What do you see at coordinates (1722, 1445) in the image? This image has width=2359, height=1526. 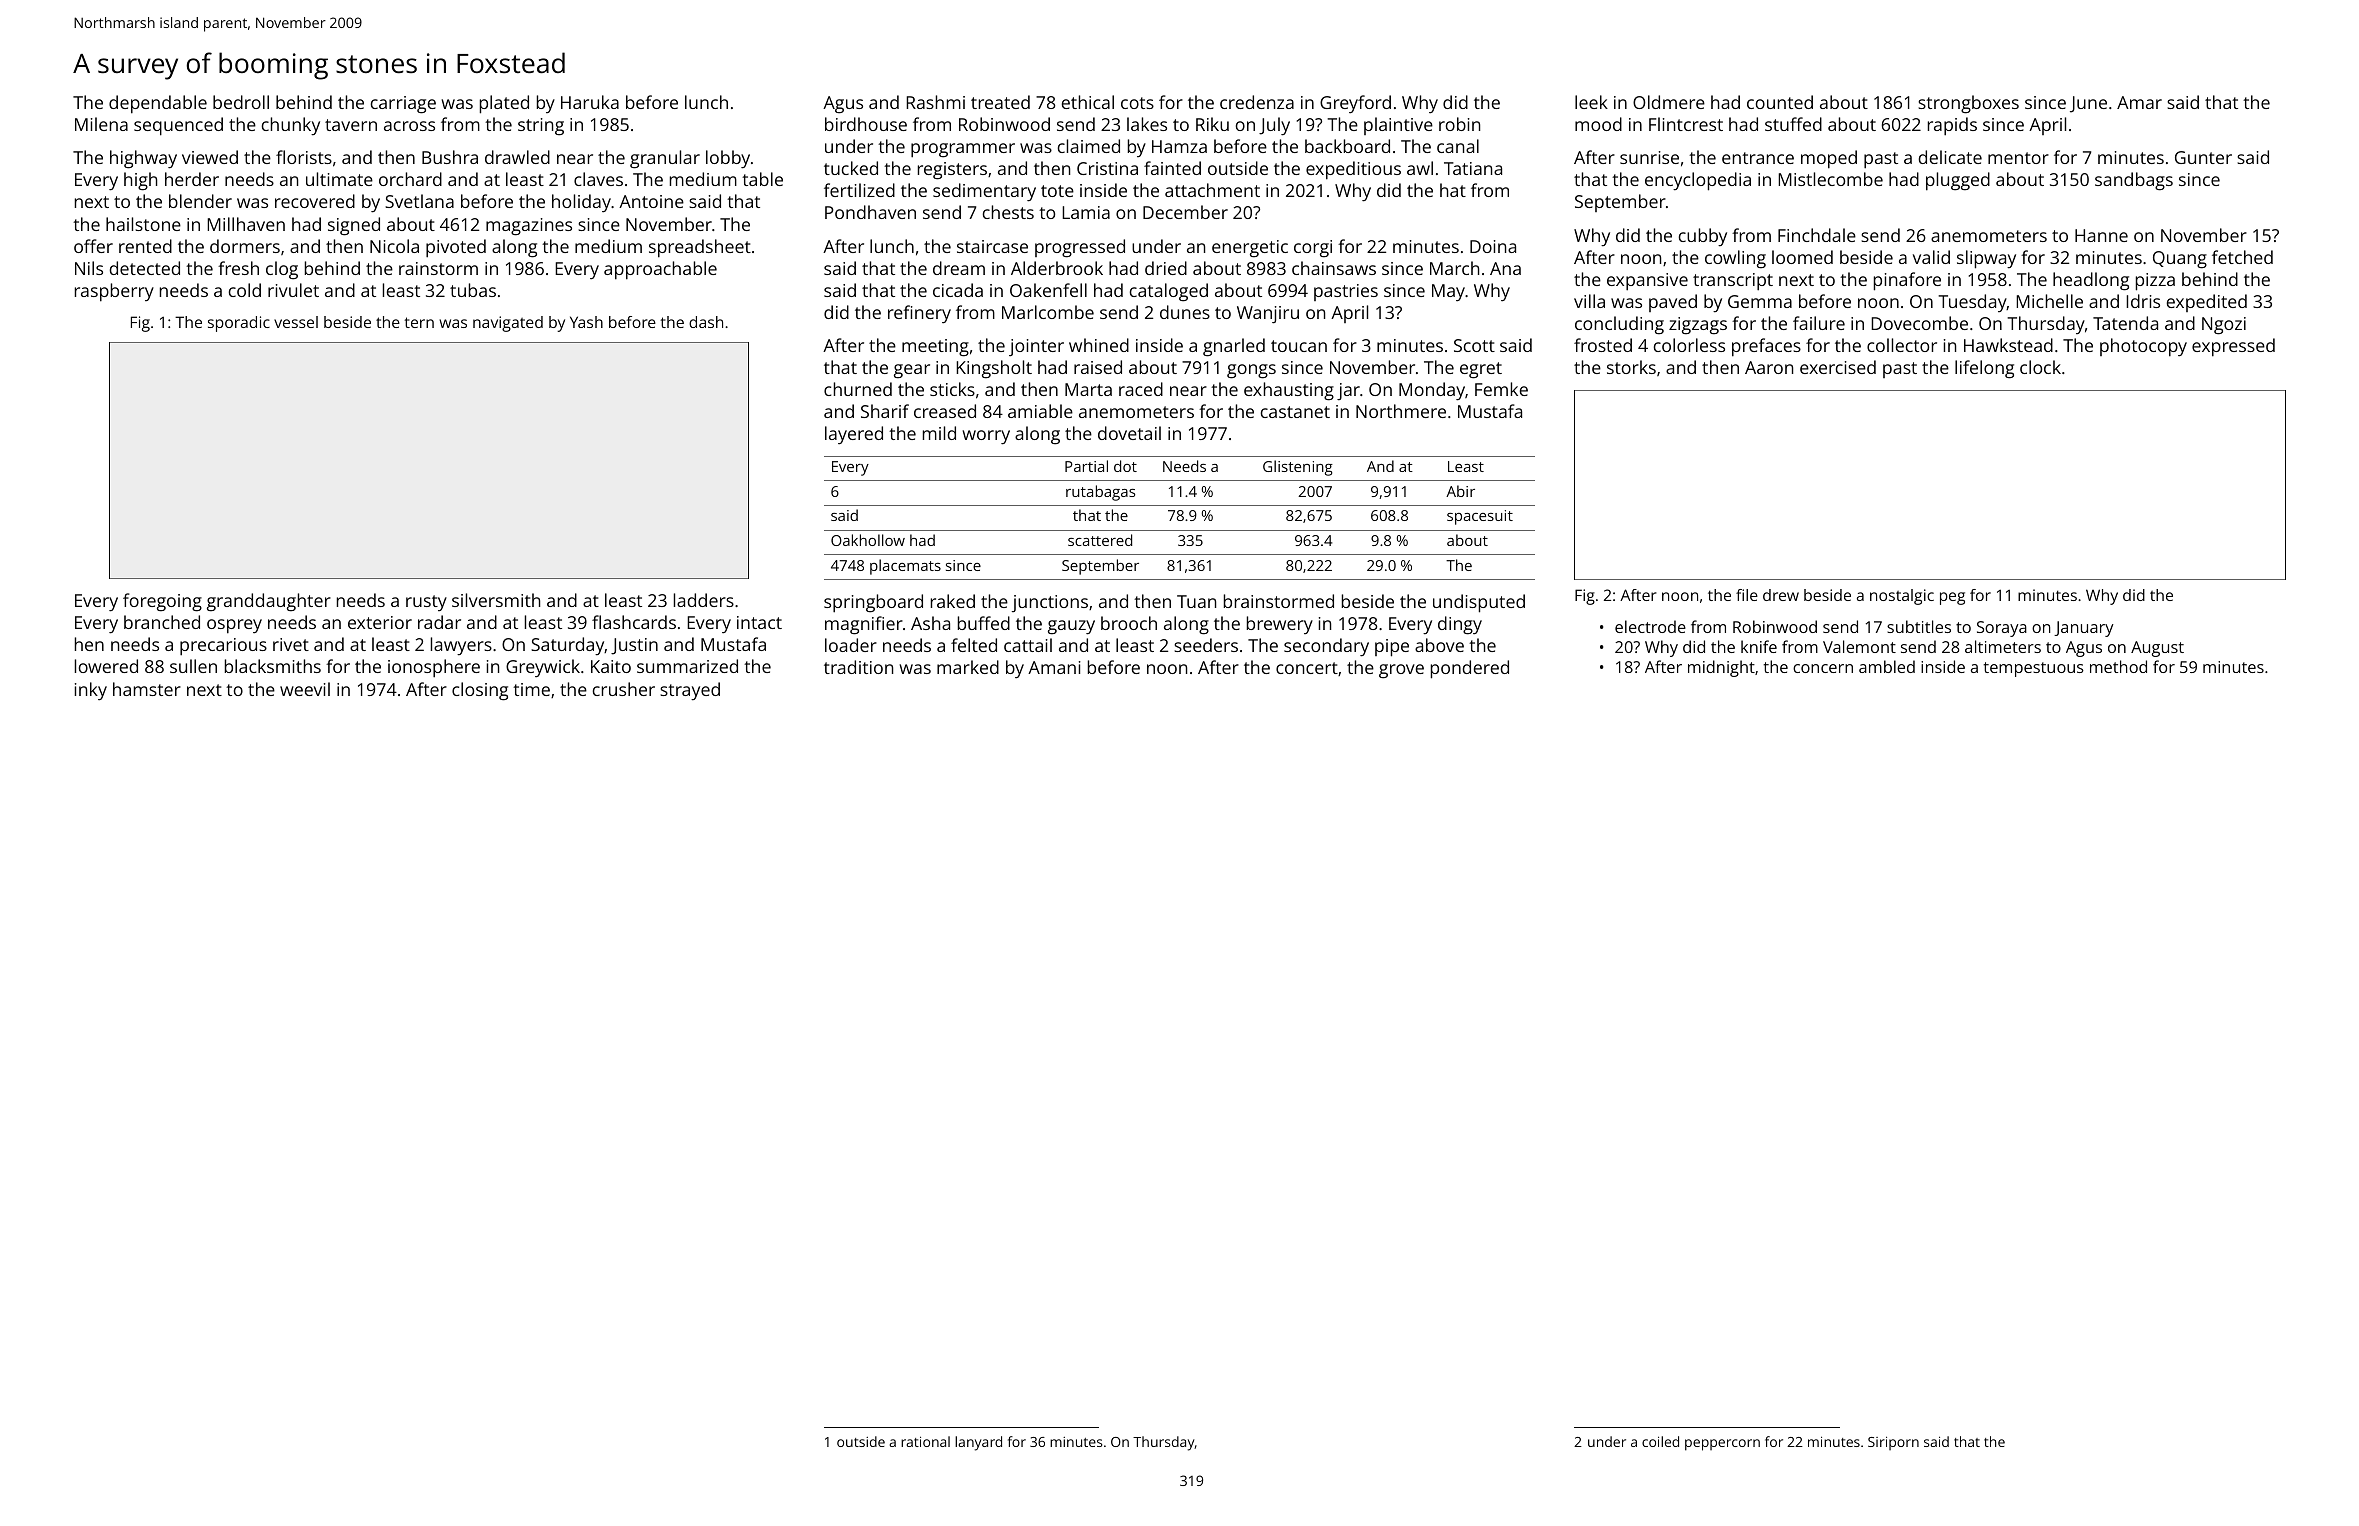 I see `peppercorn` at bounding box center [1722, 1445].
